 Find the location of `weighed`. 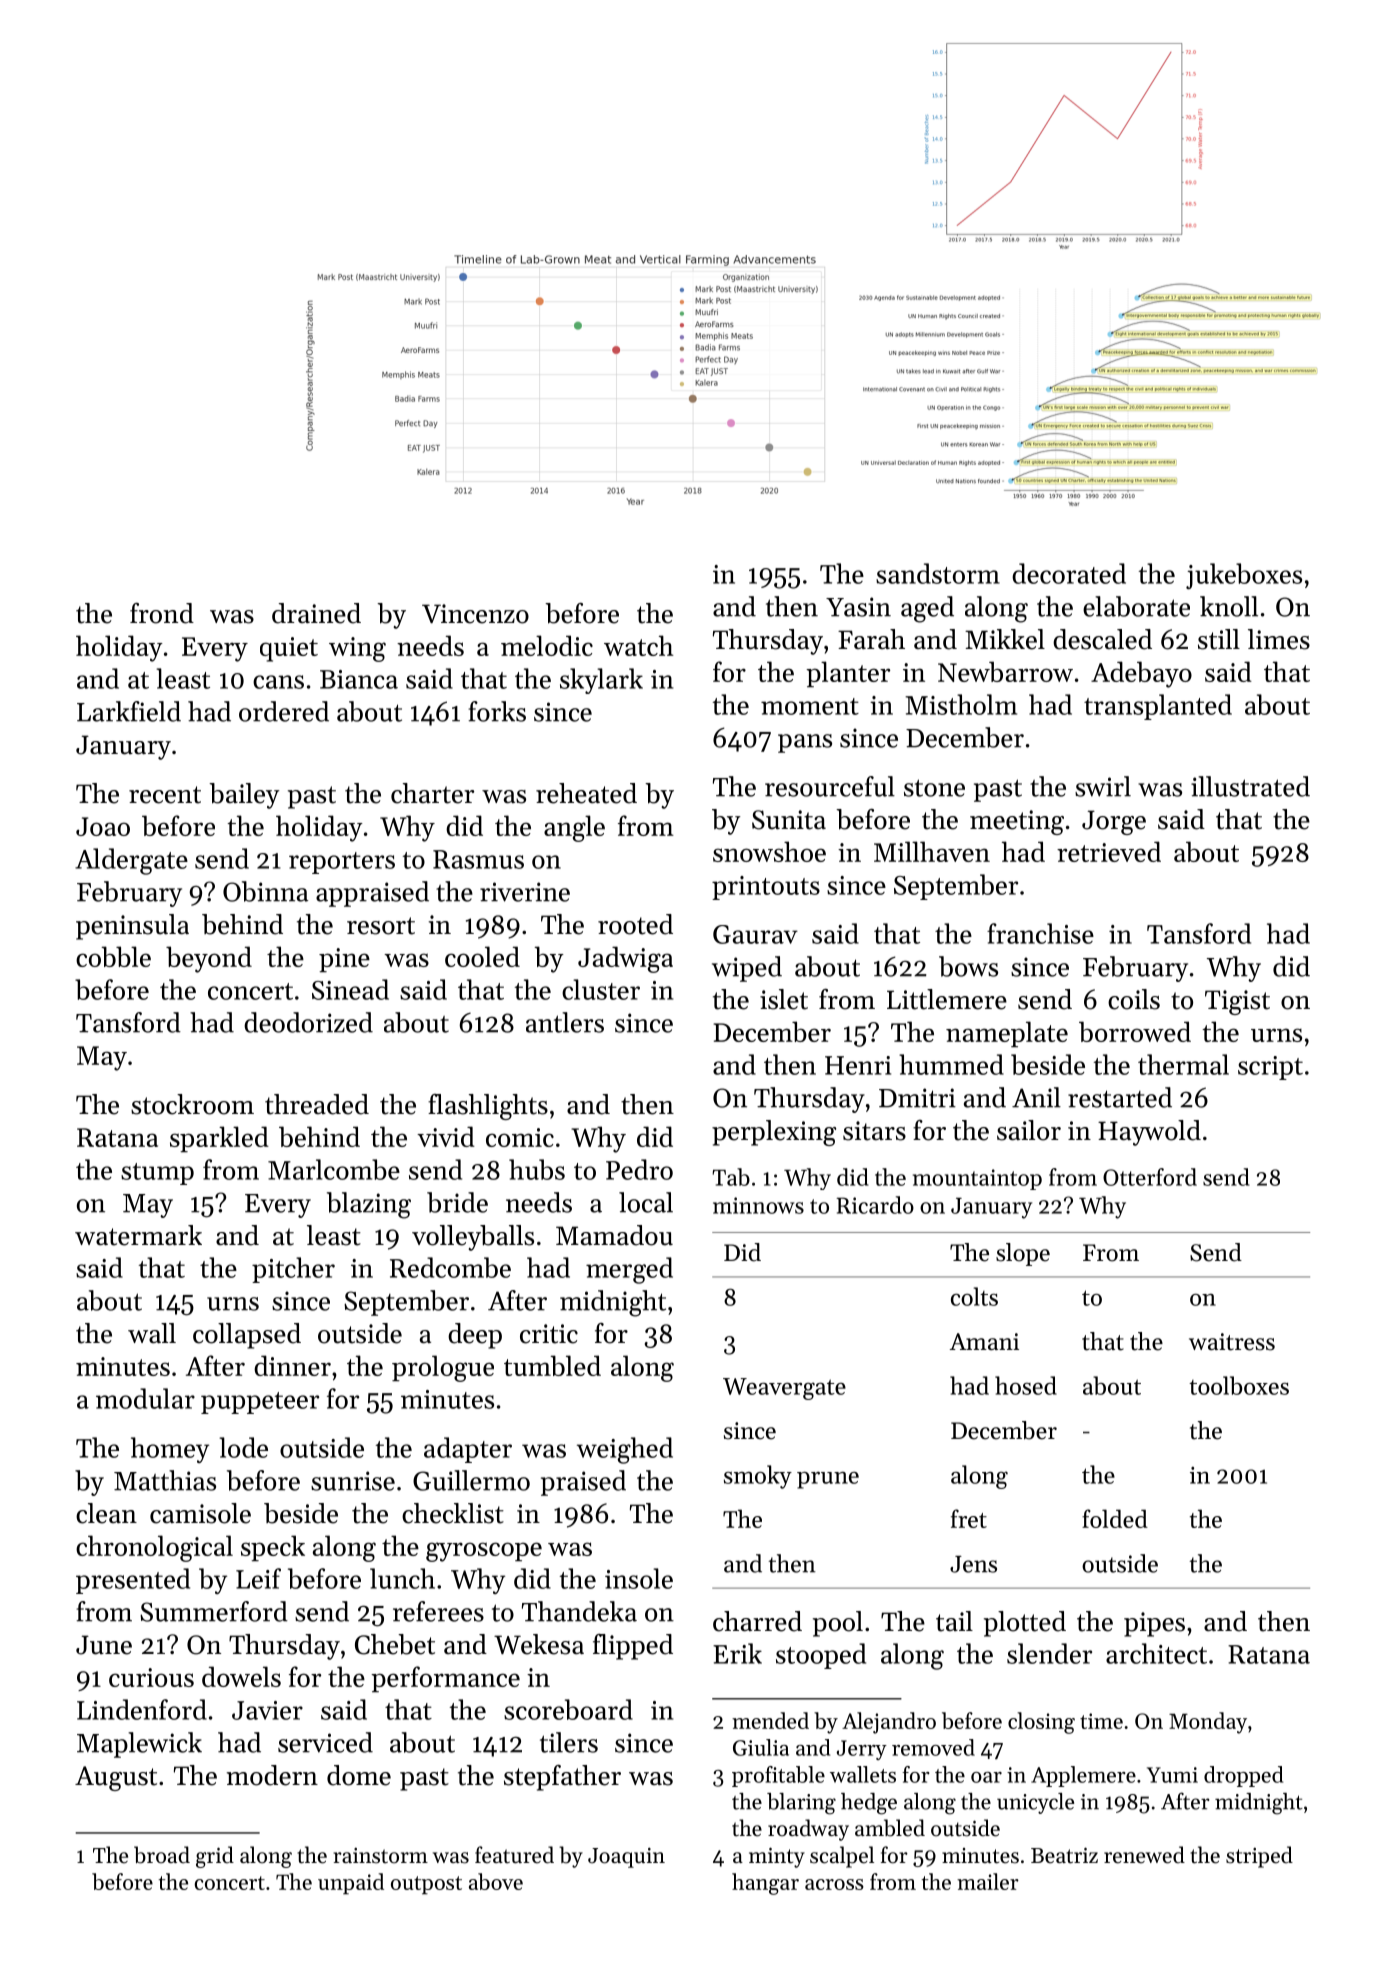

weighed is located at coordinates (625, 1450).
